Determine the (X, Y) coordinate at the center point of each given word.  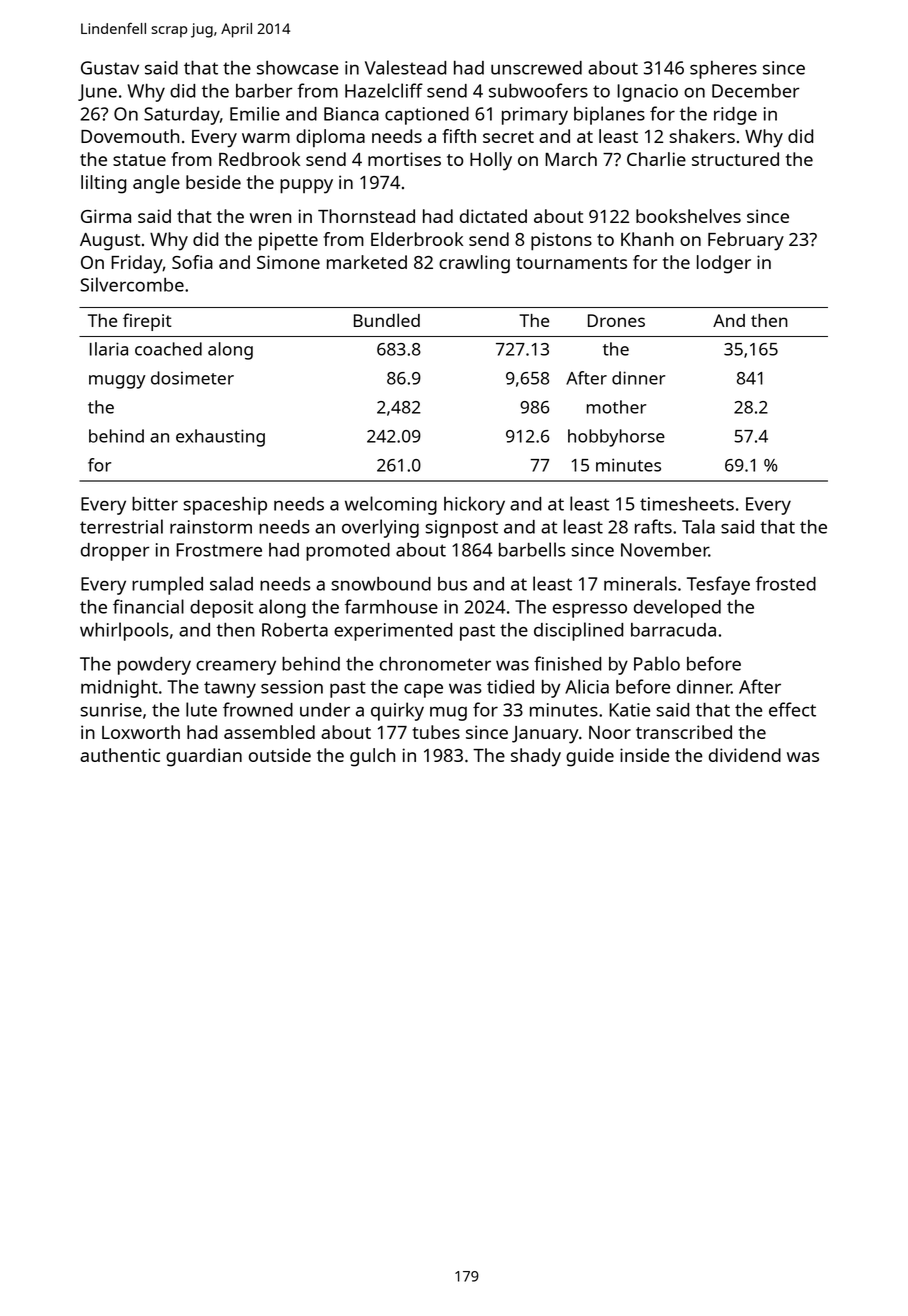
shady (536, 757)
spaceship (225, 506)
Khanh (647, 239)
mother (616, 407)
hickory (474, 505)
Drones (616, 320)
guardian (204, 757)
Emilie (255, 113)
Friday (137, 264)
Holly (491, 161)
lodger (724, 264)
